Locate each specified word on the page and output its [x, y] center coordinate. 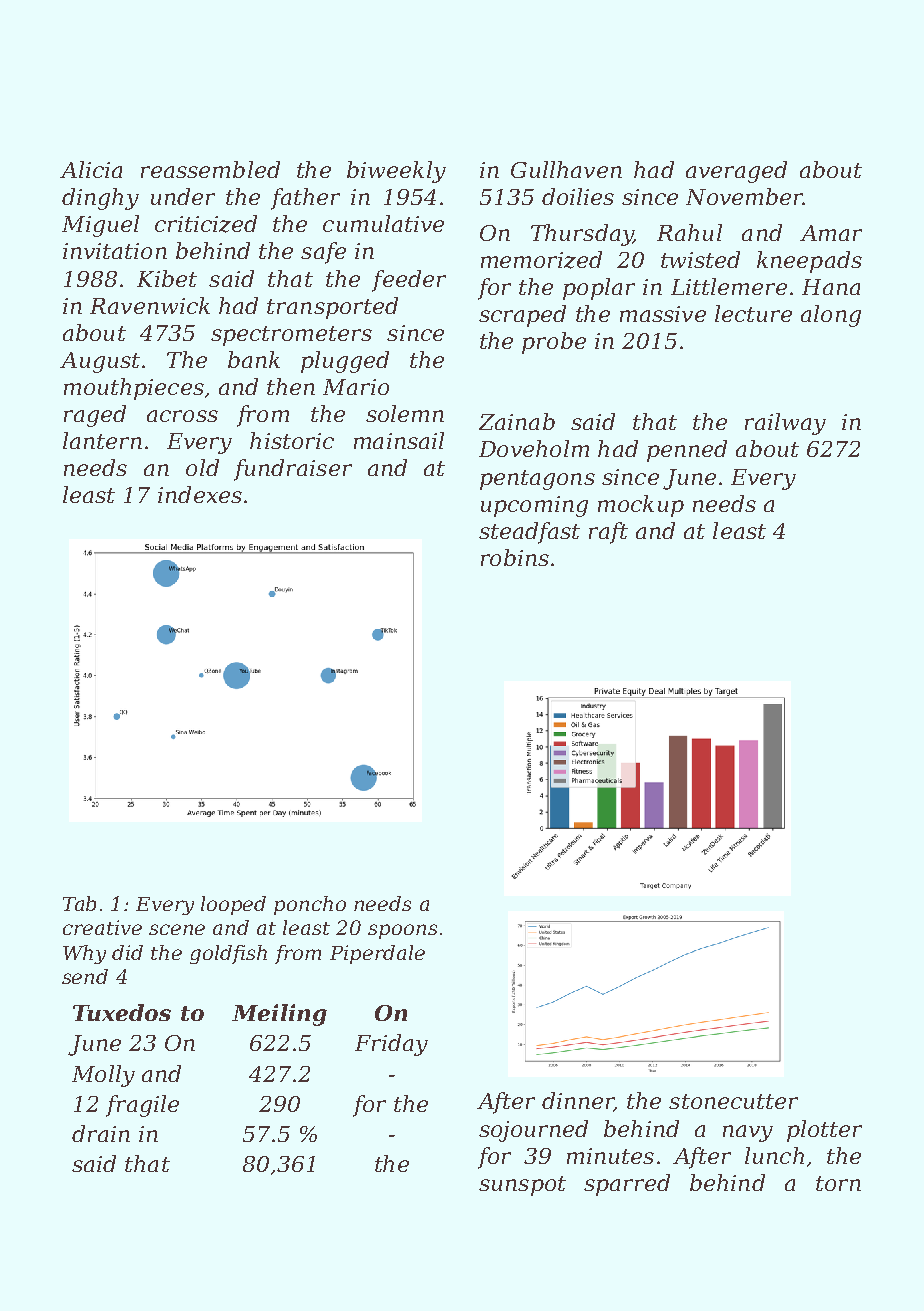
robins [515, 557]
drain [101, 1133]
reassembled [210, 169]
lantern [102, 440]
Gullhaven [566, 169]
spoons [402, 931]
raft [608, 533]
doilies [578, 196]
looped [233, 905]
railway [785, 424]
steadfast [529, 533]
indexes [200, 494]
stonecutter [733, 1101]
